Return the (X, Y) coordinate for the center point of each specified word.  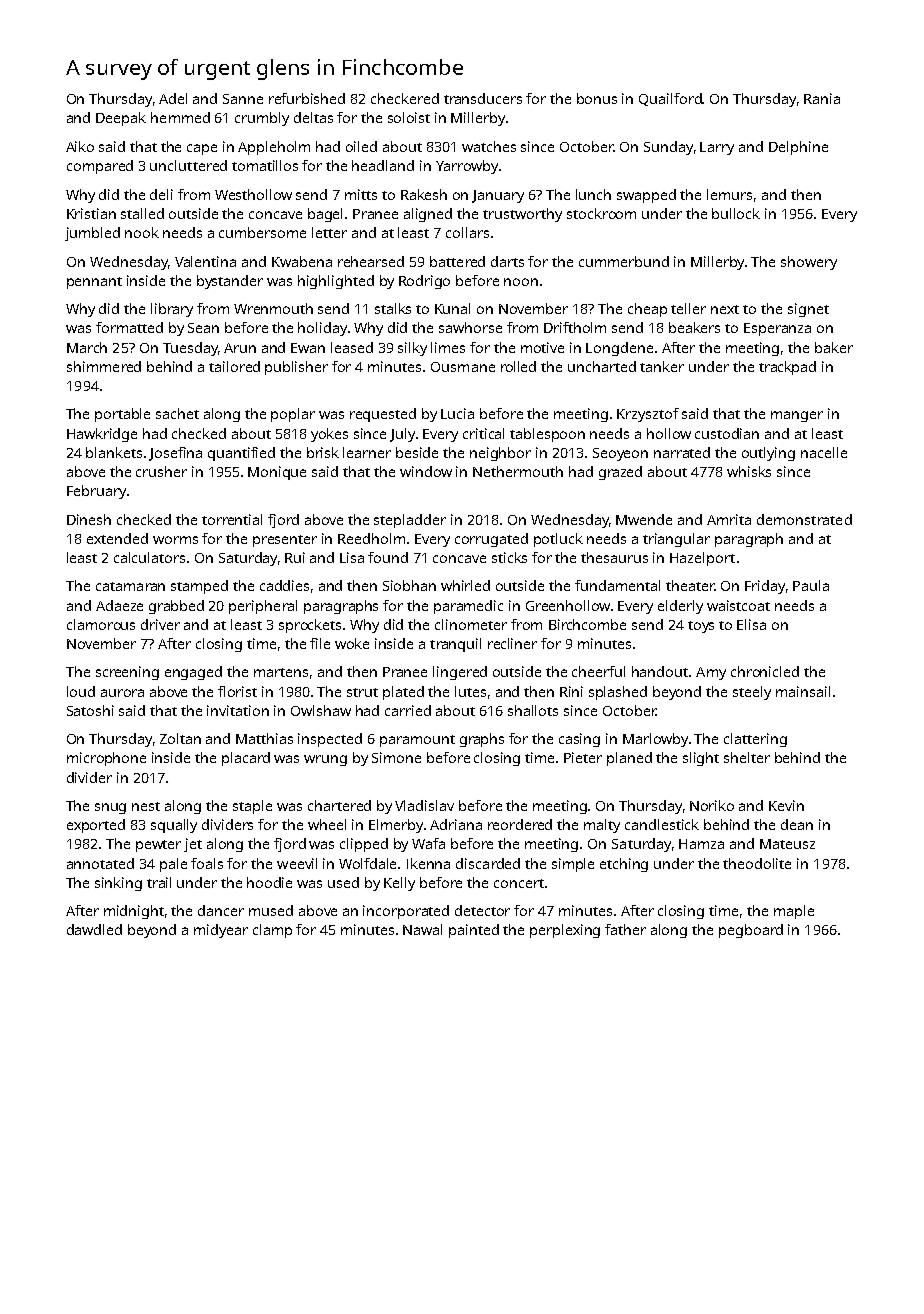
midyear (221, 931)
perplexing (565, 931)
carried (408, 710)
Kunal (452, 308)
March (87, 347)
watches (489, 146)
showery (809, 263)
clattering (755, 740)
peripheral (263, 607)
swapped (646, 196)
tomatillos (265, 165)
